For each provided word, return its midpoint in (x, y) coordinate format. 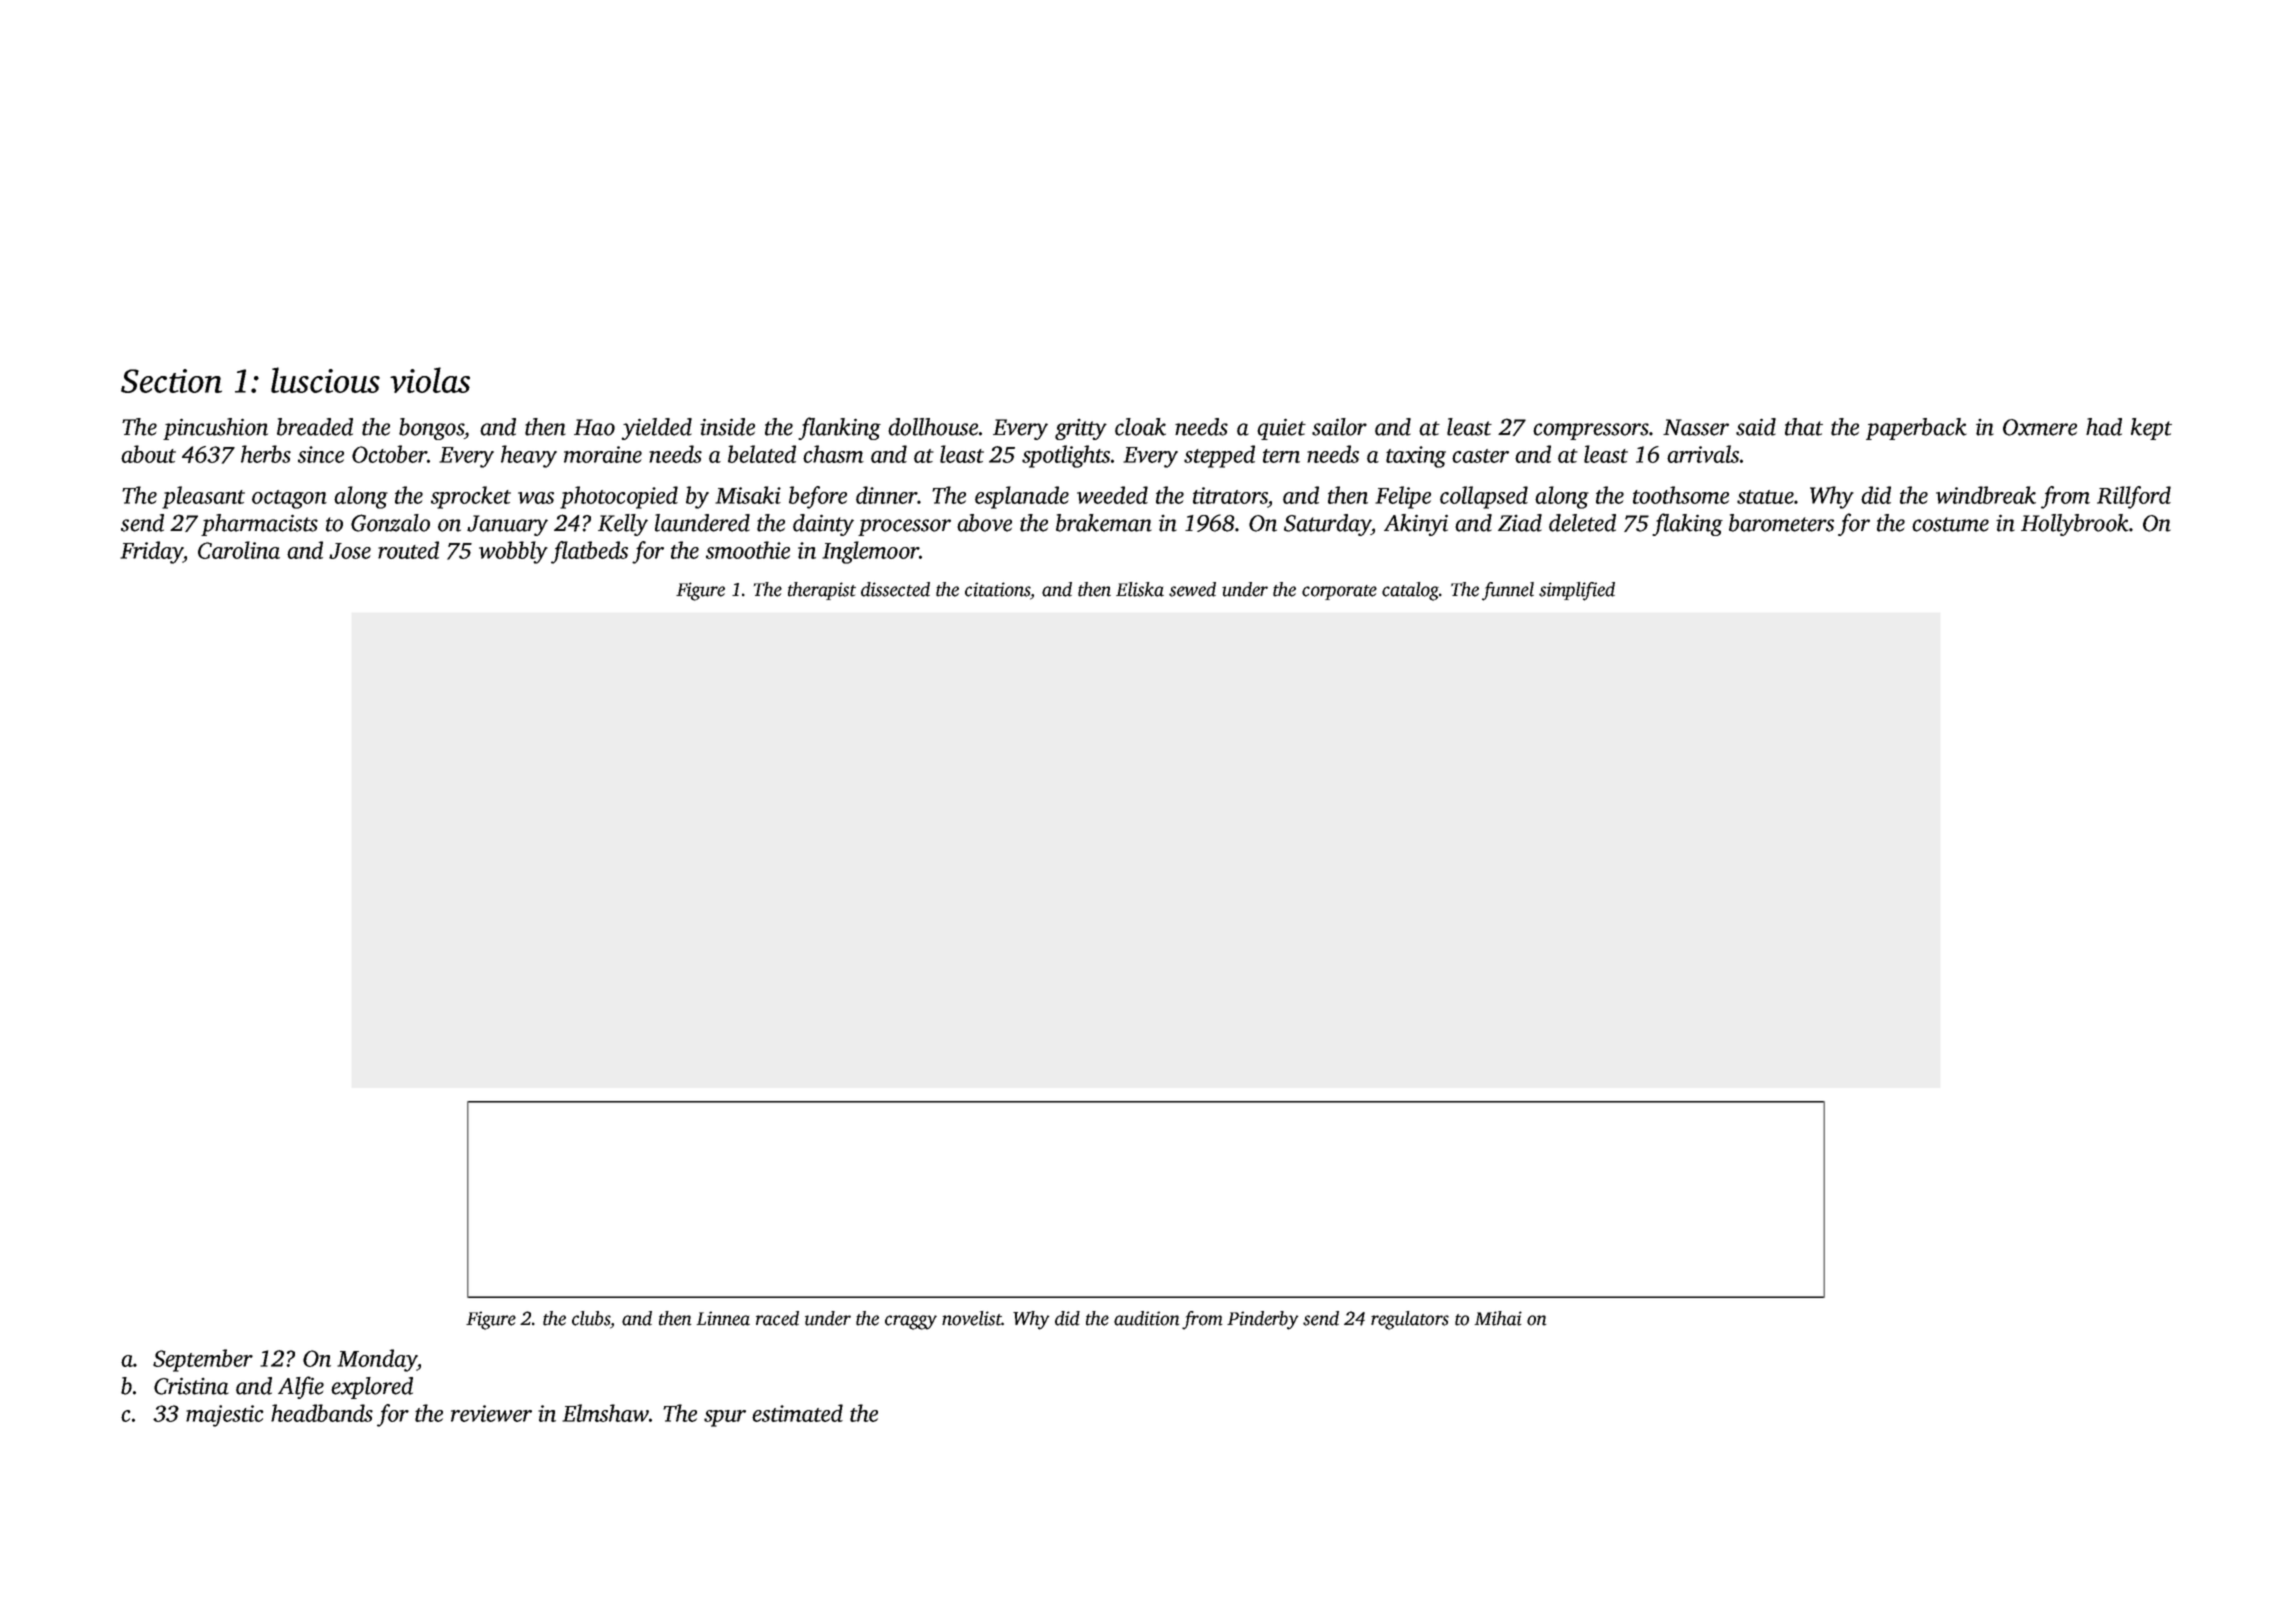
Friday (151, 552)
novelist (972, 1318)
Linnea (723, 1318)
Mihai (1498, 1318)
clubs (591, 1319)
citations (997, 589)
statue (1765, 497)
